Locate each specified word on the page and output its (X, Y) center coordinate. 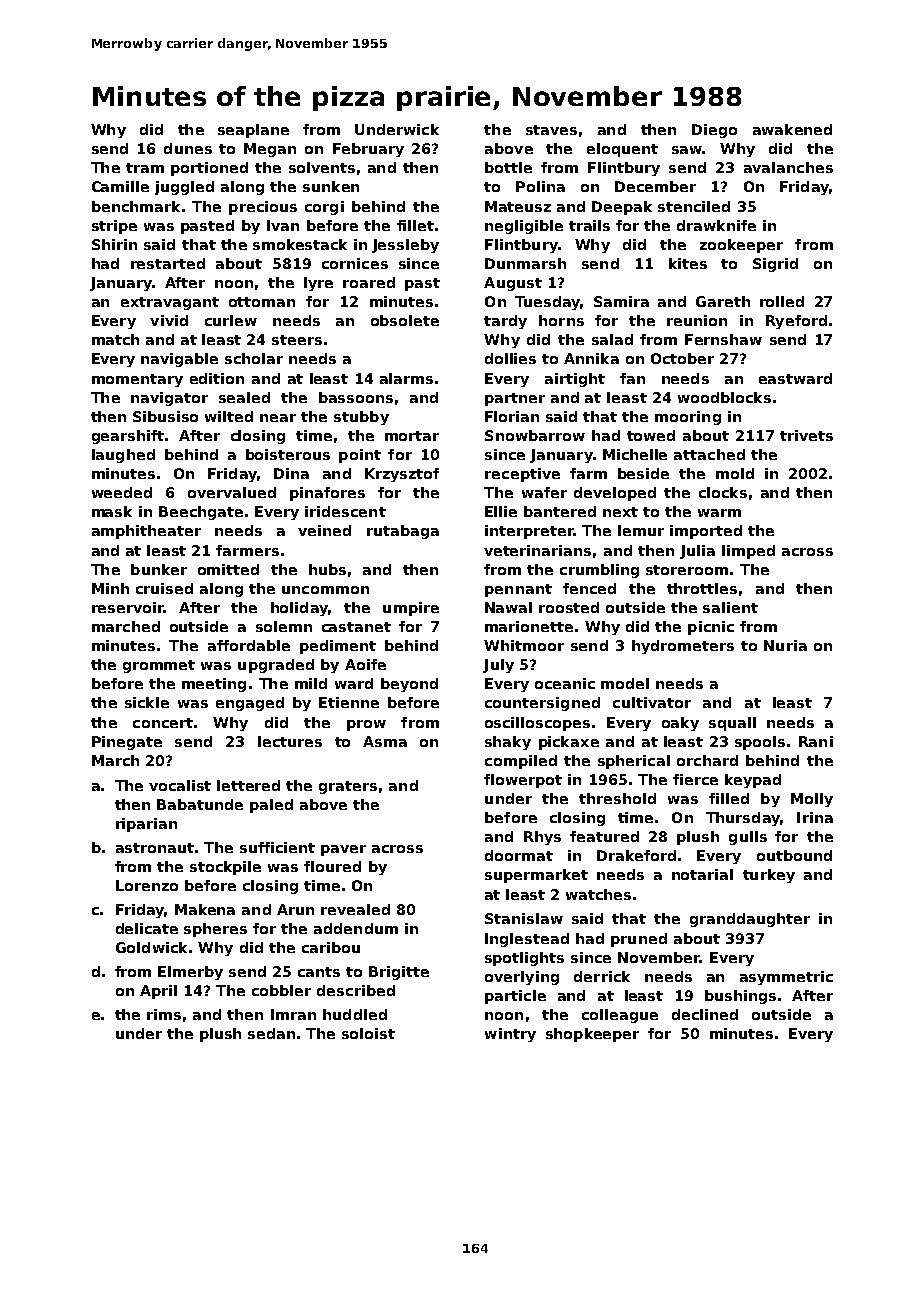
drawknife (716, 225)
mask (112, 511)
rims (164, 1014)
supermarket (536, 876)
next (620, 512)
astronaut (155, 848)
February (368, 150)
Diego (714, 131)
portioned (209, 169)
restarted (168, 263)
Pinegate (127, 743)
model (625, 683)
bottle (508, 167)
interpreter (529, 532)
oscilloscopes (537, 724)
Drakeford (636, 855)
